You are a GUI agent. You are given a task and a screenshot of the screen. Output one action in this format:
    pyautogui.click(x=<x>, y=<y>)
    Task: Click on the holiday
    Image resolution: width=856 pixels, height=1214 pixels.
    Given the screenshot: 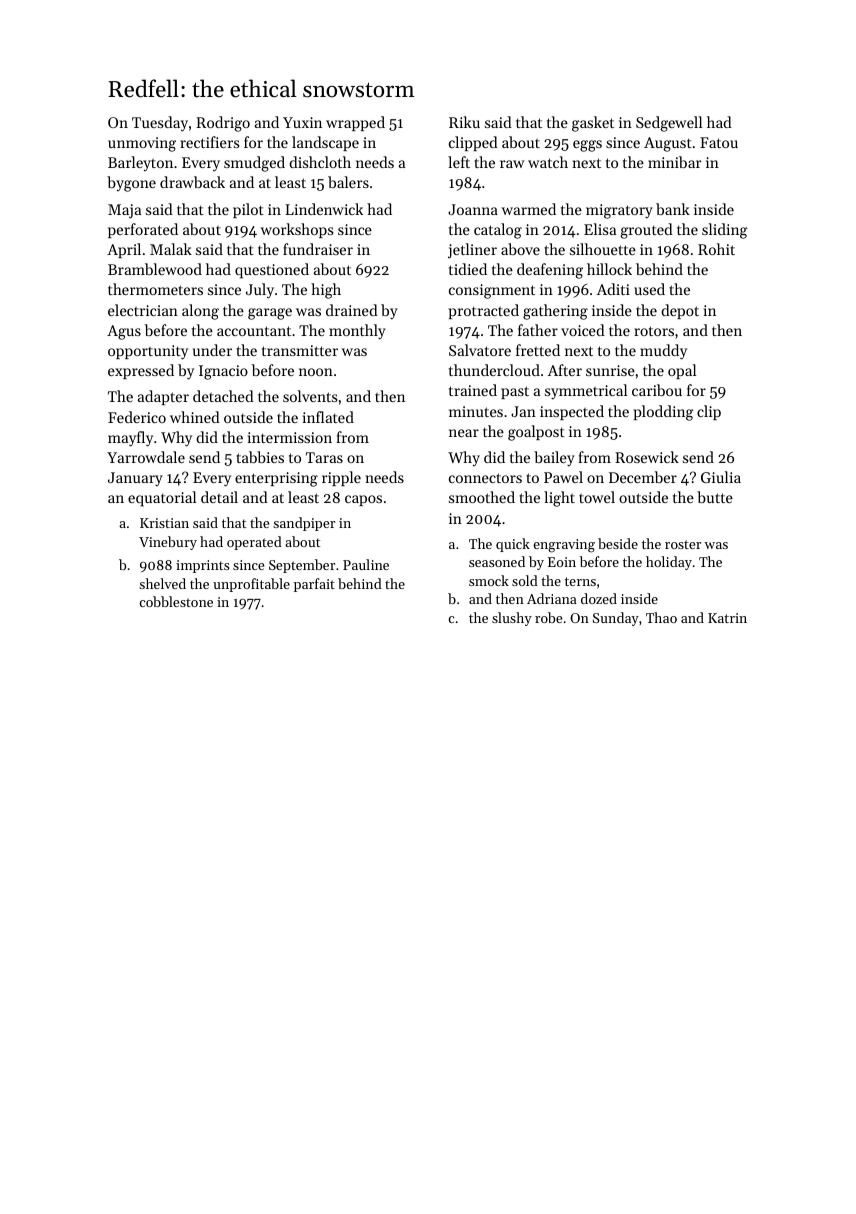 What is the action you would take?
    pyautogui.click(x=669, y=563)
